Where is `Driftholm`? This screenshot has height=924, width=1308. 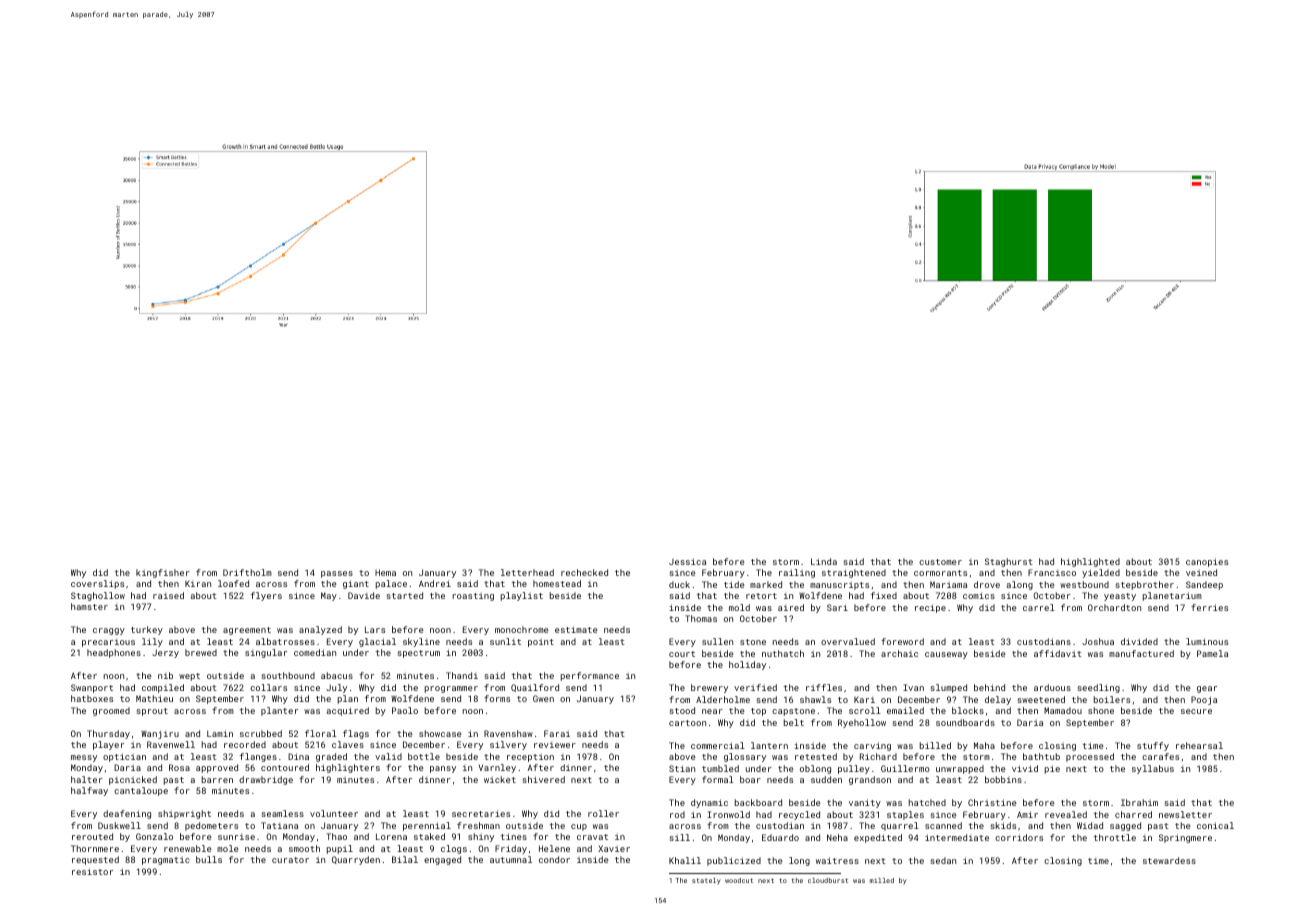
Driftholm is located at coordinates (247, 572).
